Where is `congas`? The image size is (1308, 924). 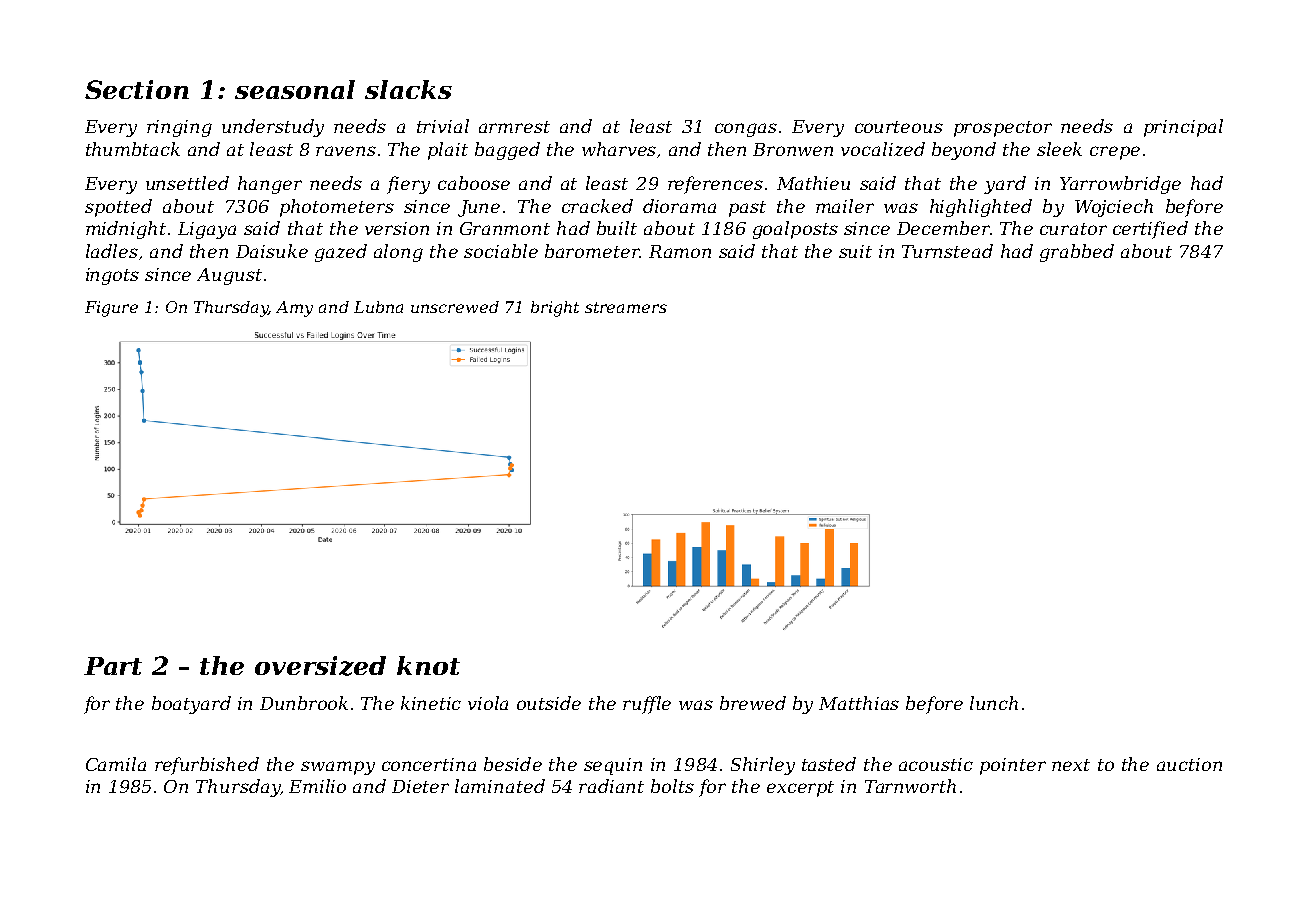
congas is located at coordinates (746, 130).
